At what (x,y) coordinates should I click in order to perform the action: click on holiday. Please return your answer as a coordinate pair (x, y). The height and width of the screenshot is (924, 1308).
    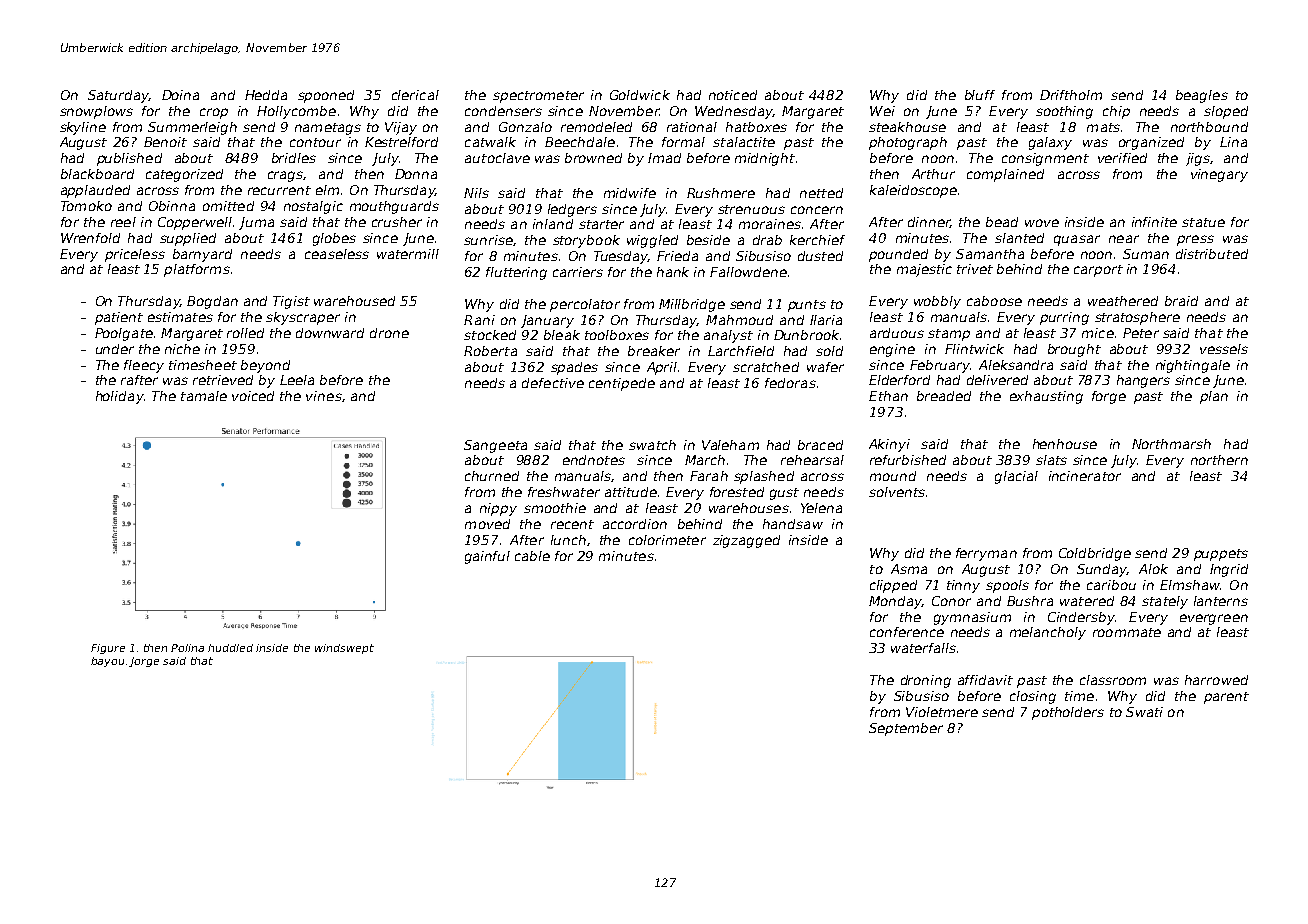
    Looking at the image, I should click on (120, 397).
